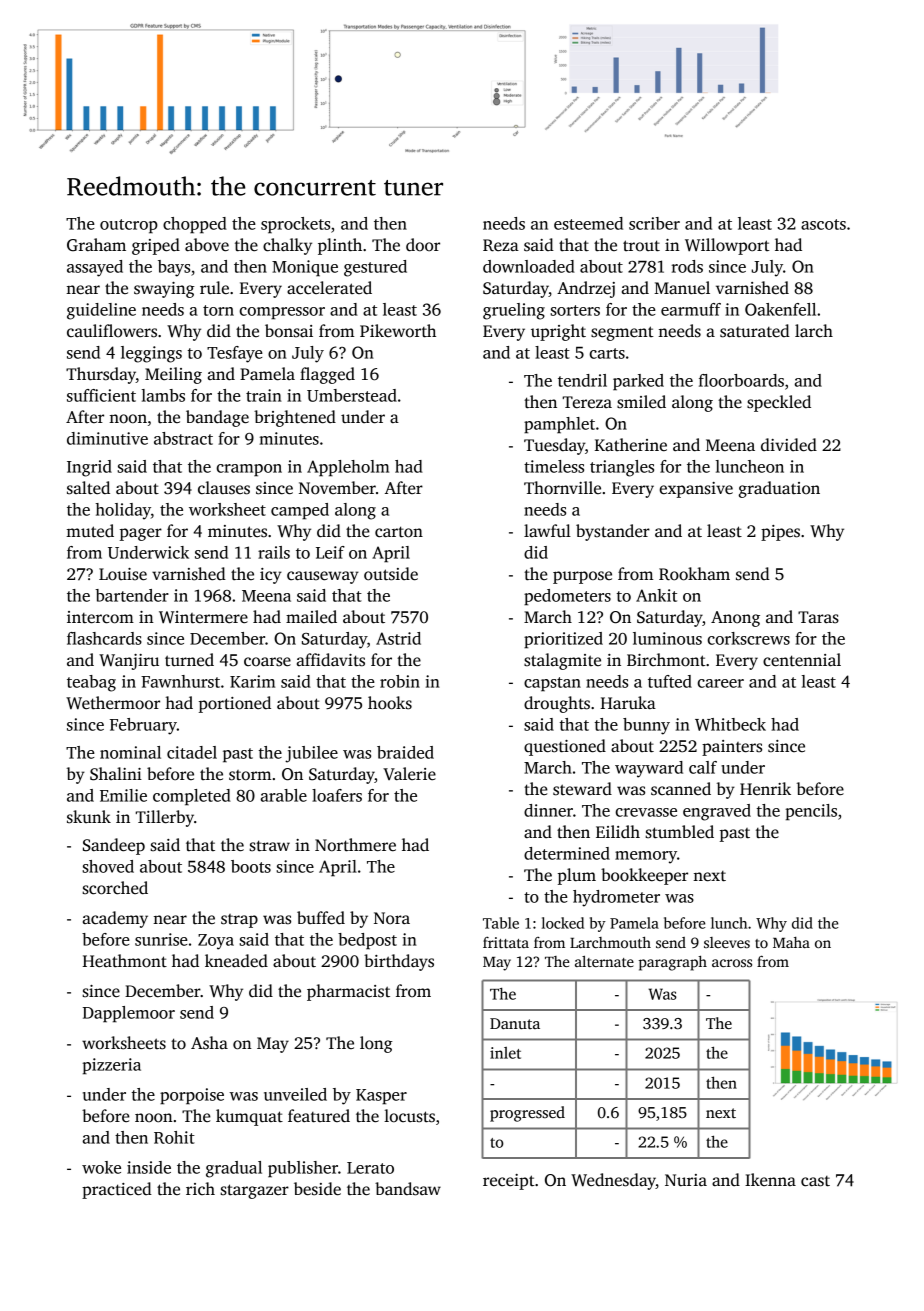 The height and width of the document is (1311, 924). What do you see at coordinates (563, 640) in the document?
I see `prioritized` at bounding box center [563, 640].
